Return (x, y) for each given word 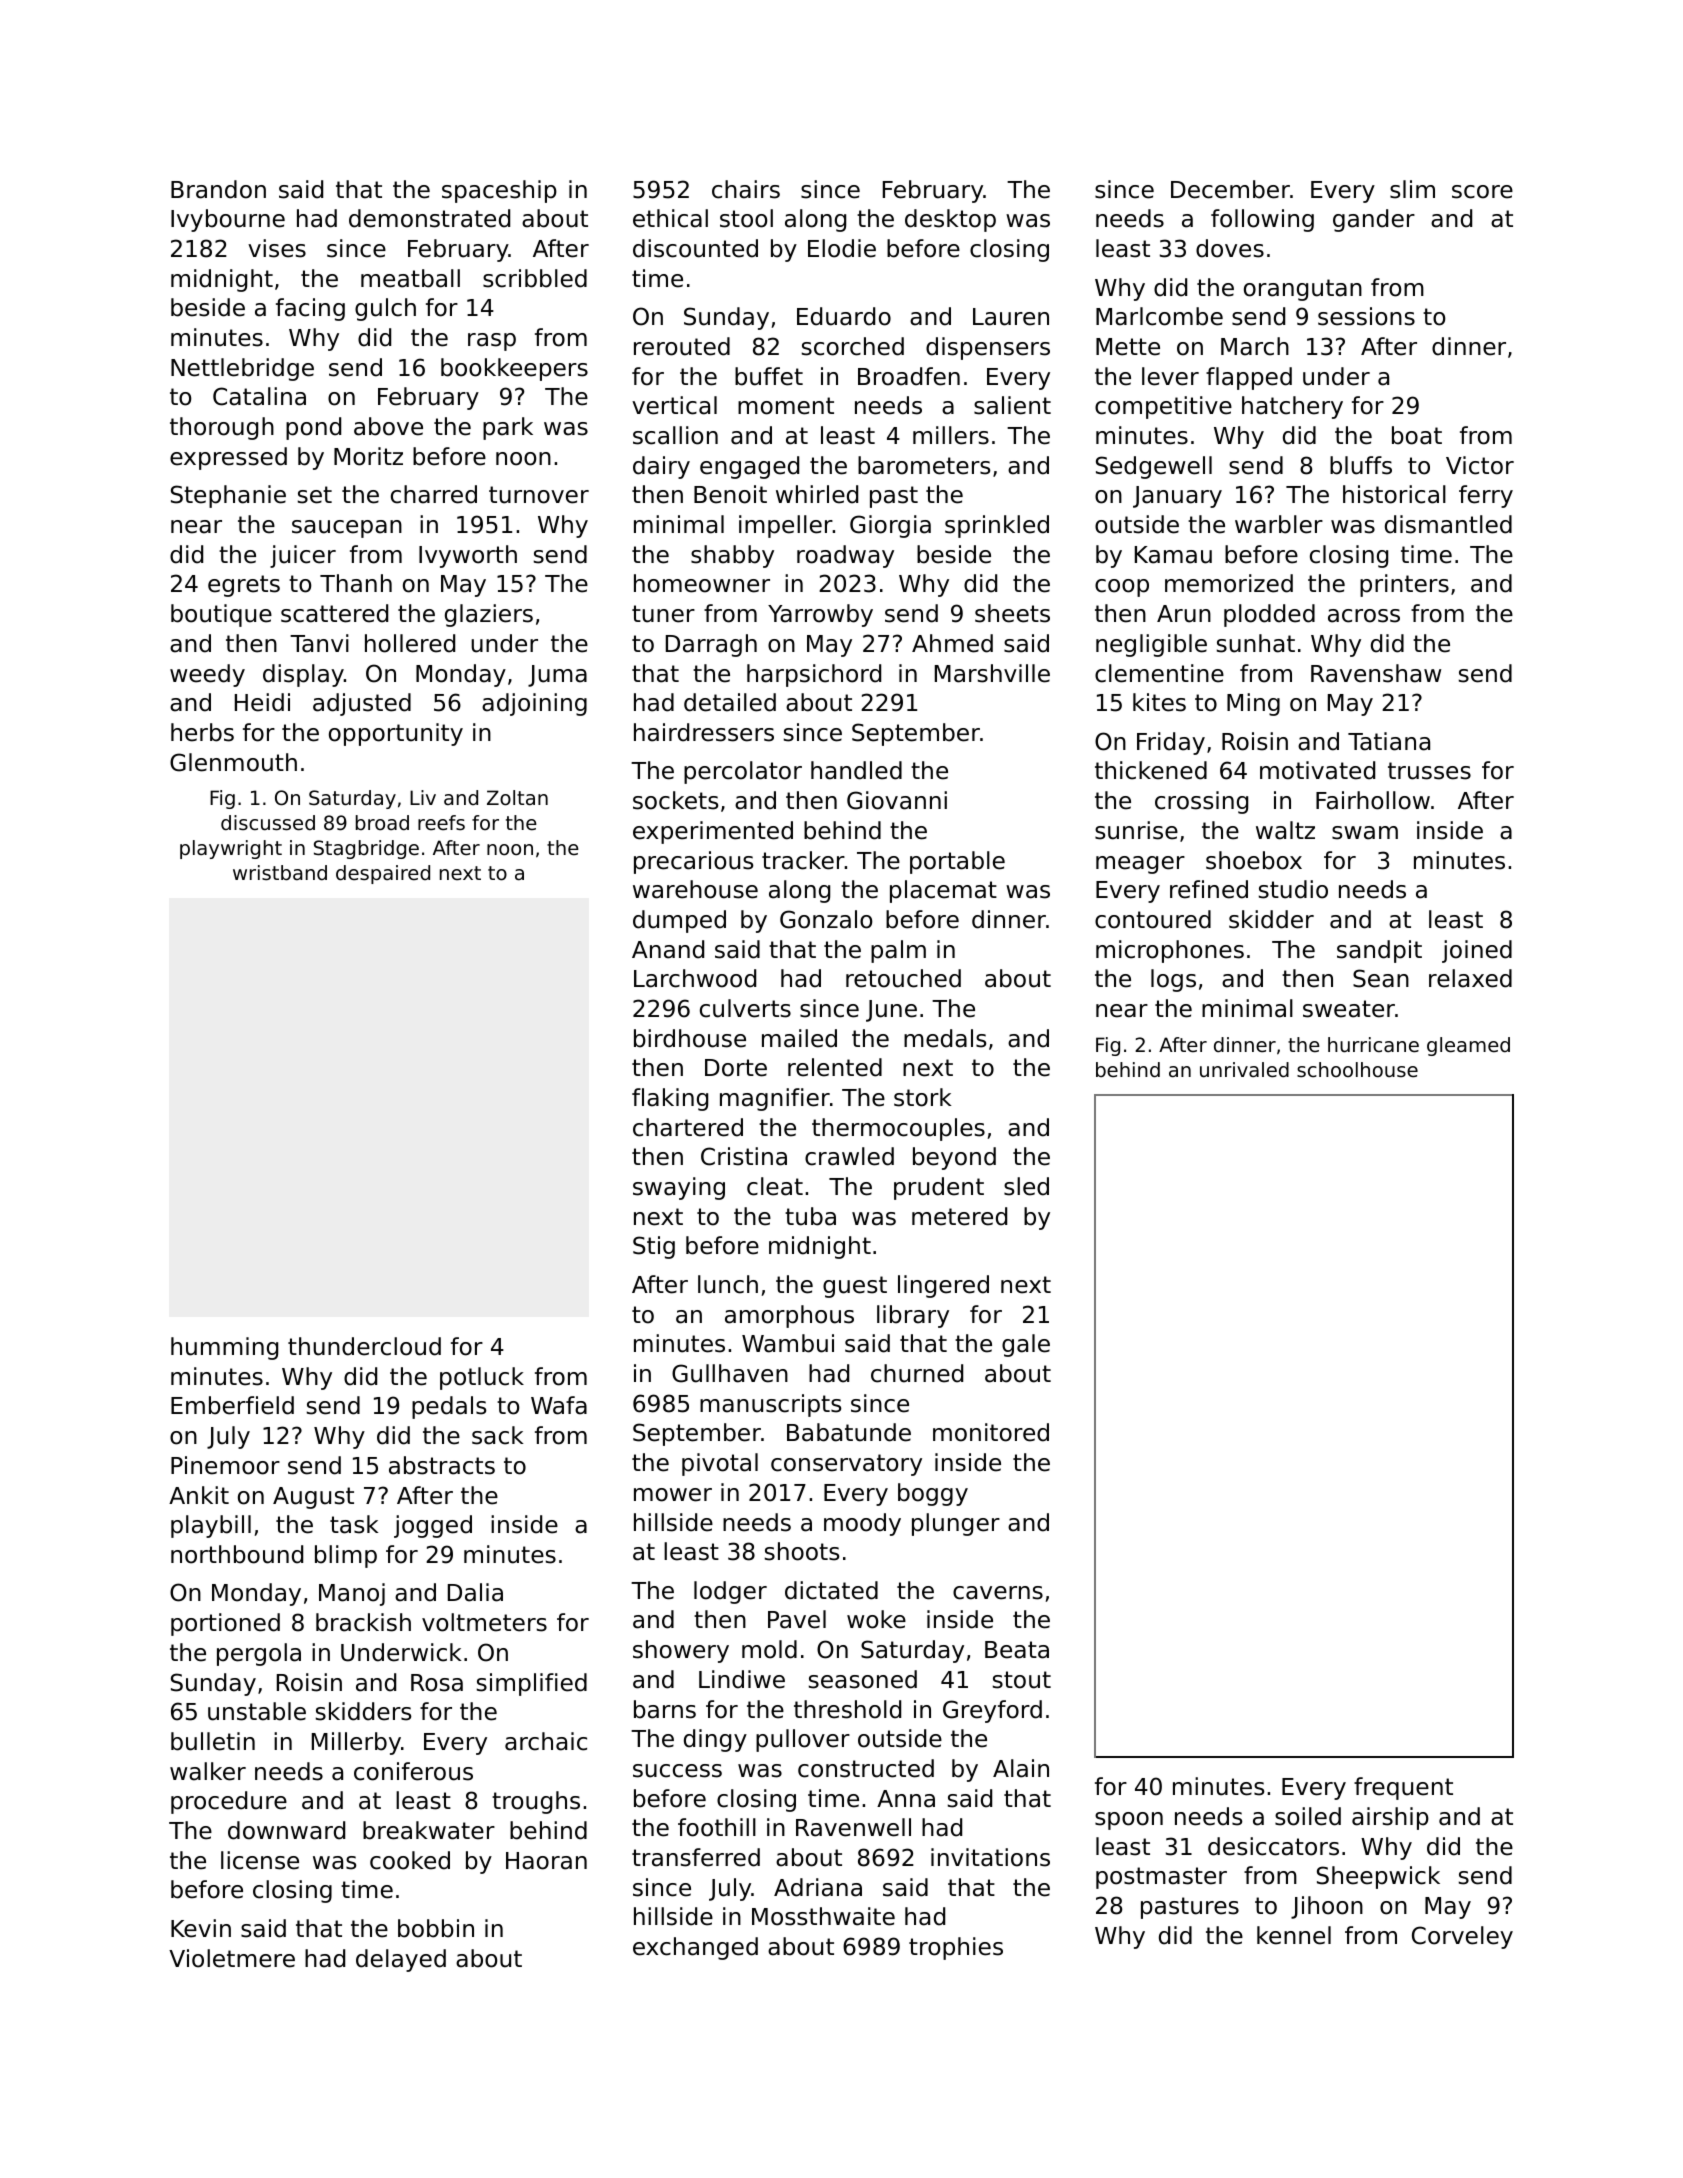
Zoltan (517, 798)
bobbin (436, 1928)
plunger (956, 1524)
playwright (231, 849)
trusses (1429, 771)
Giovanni (897, 800)
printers (1404, 585)
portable (957, 862)
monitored (991, 1432)
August (313, 1498)
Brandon (218, 189)
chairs (746, 189)
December (1230, 189)
